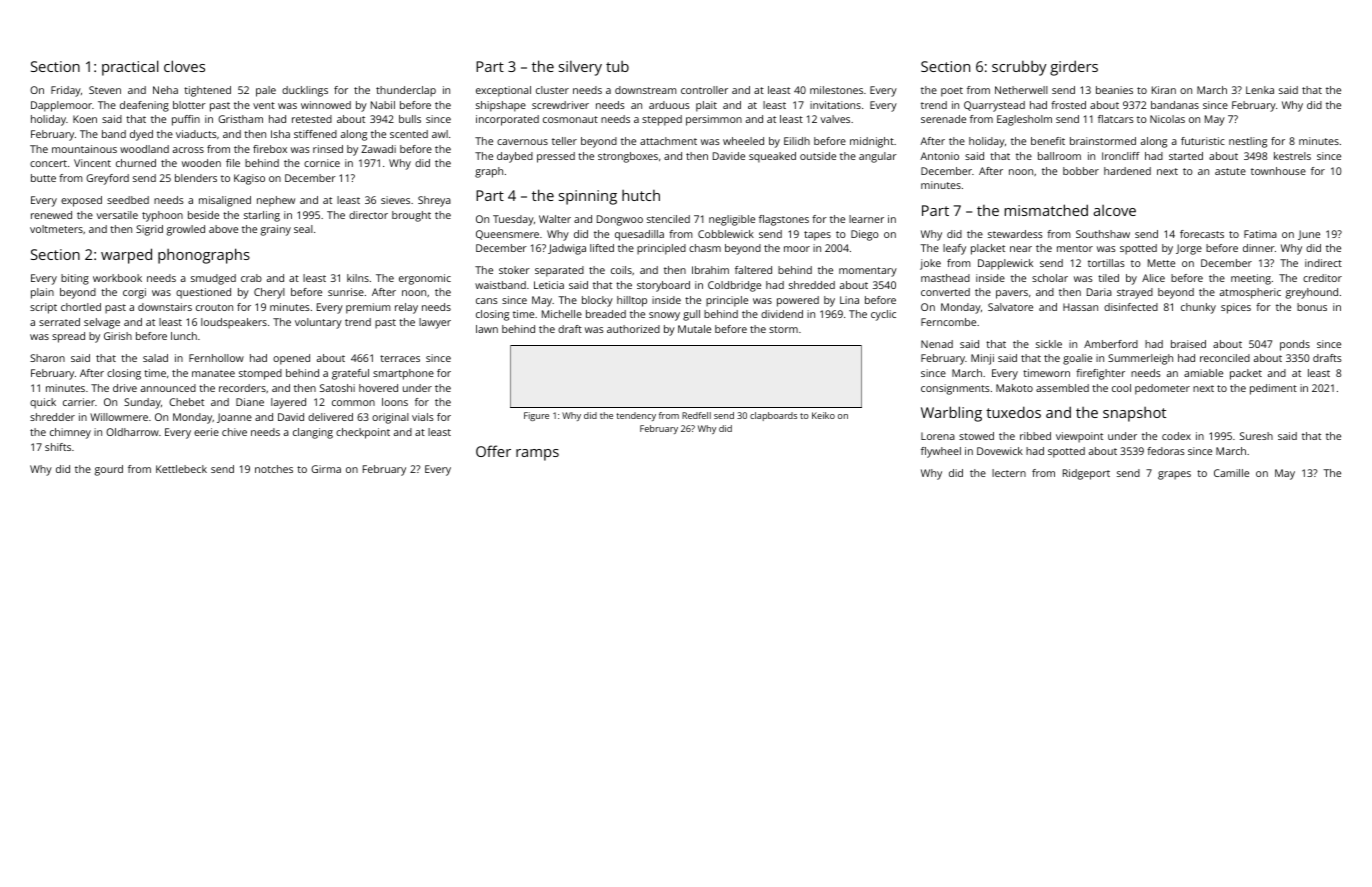  I want to click on Fatima, so click(1260, 234).
